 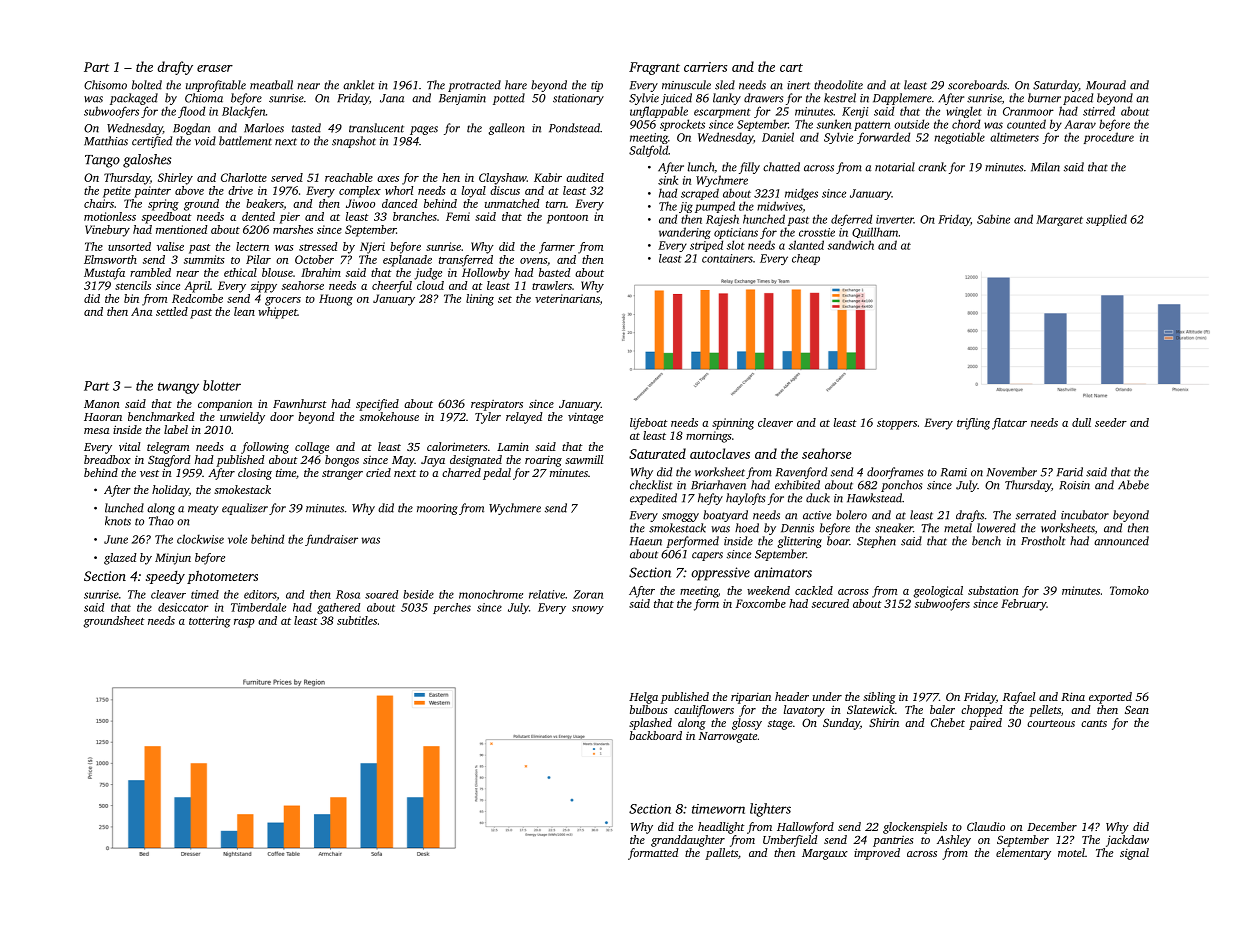 What do you see at coordinates (1045, 167) in the document?
I see `Milan` at bounding box center [1045, 167].
